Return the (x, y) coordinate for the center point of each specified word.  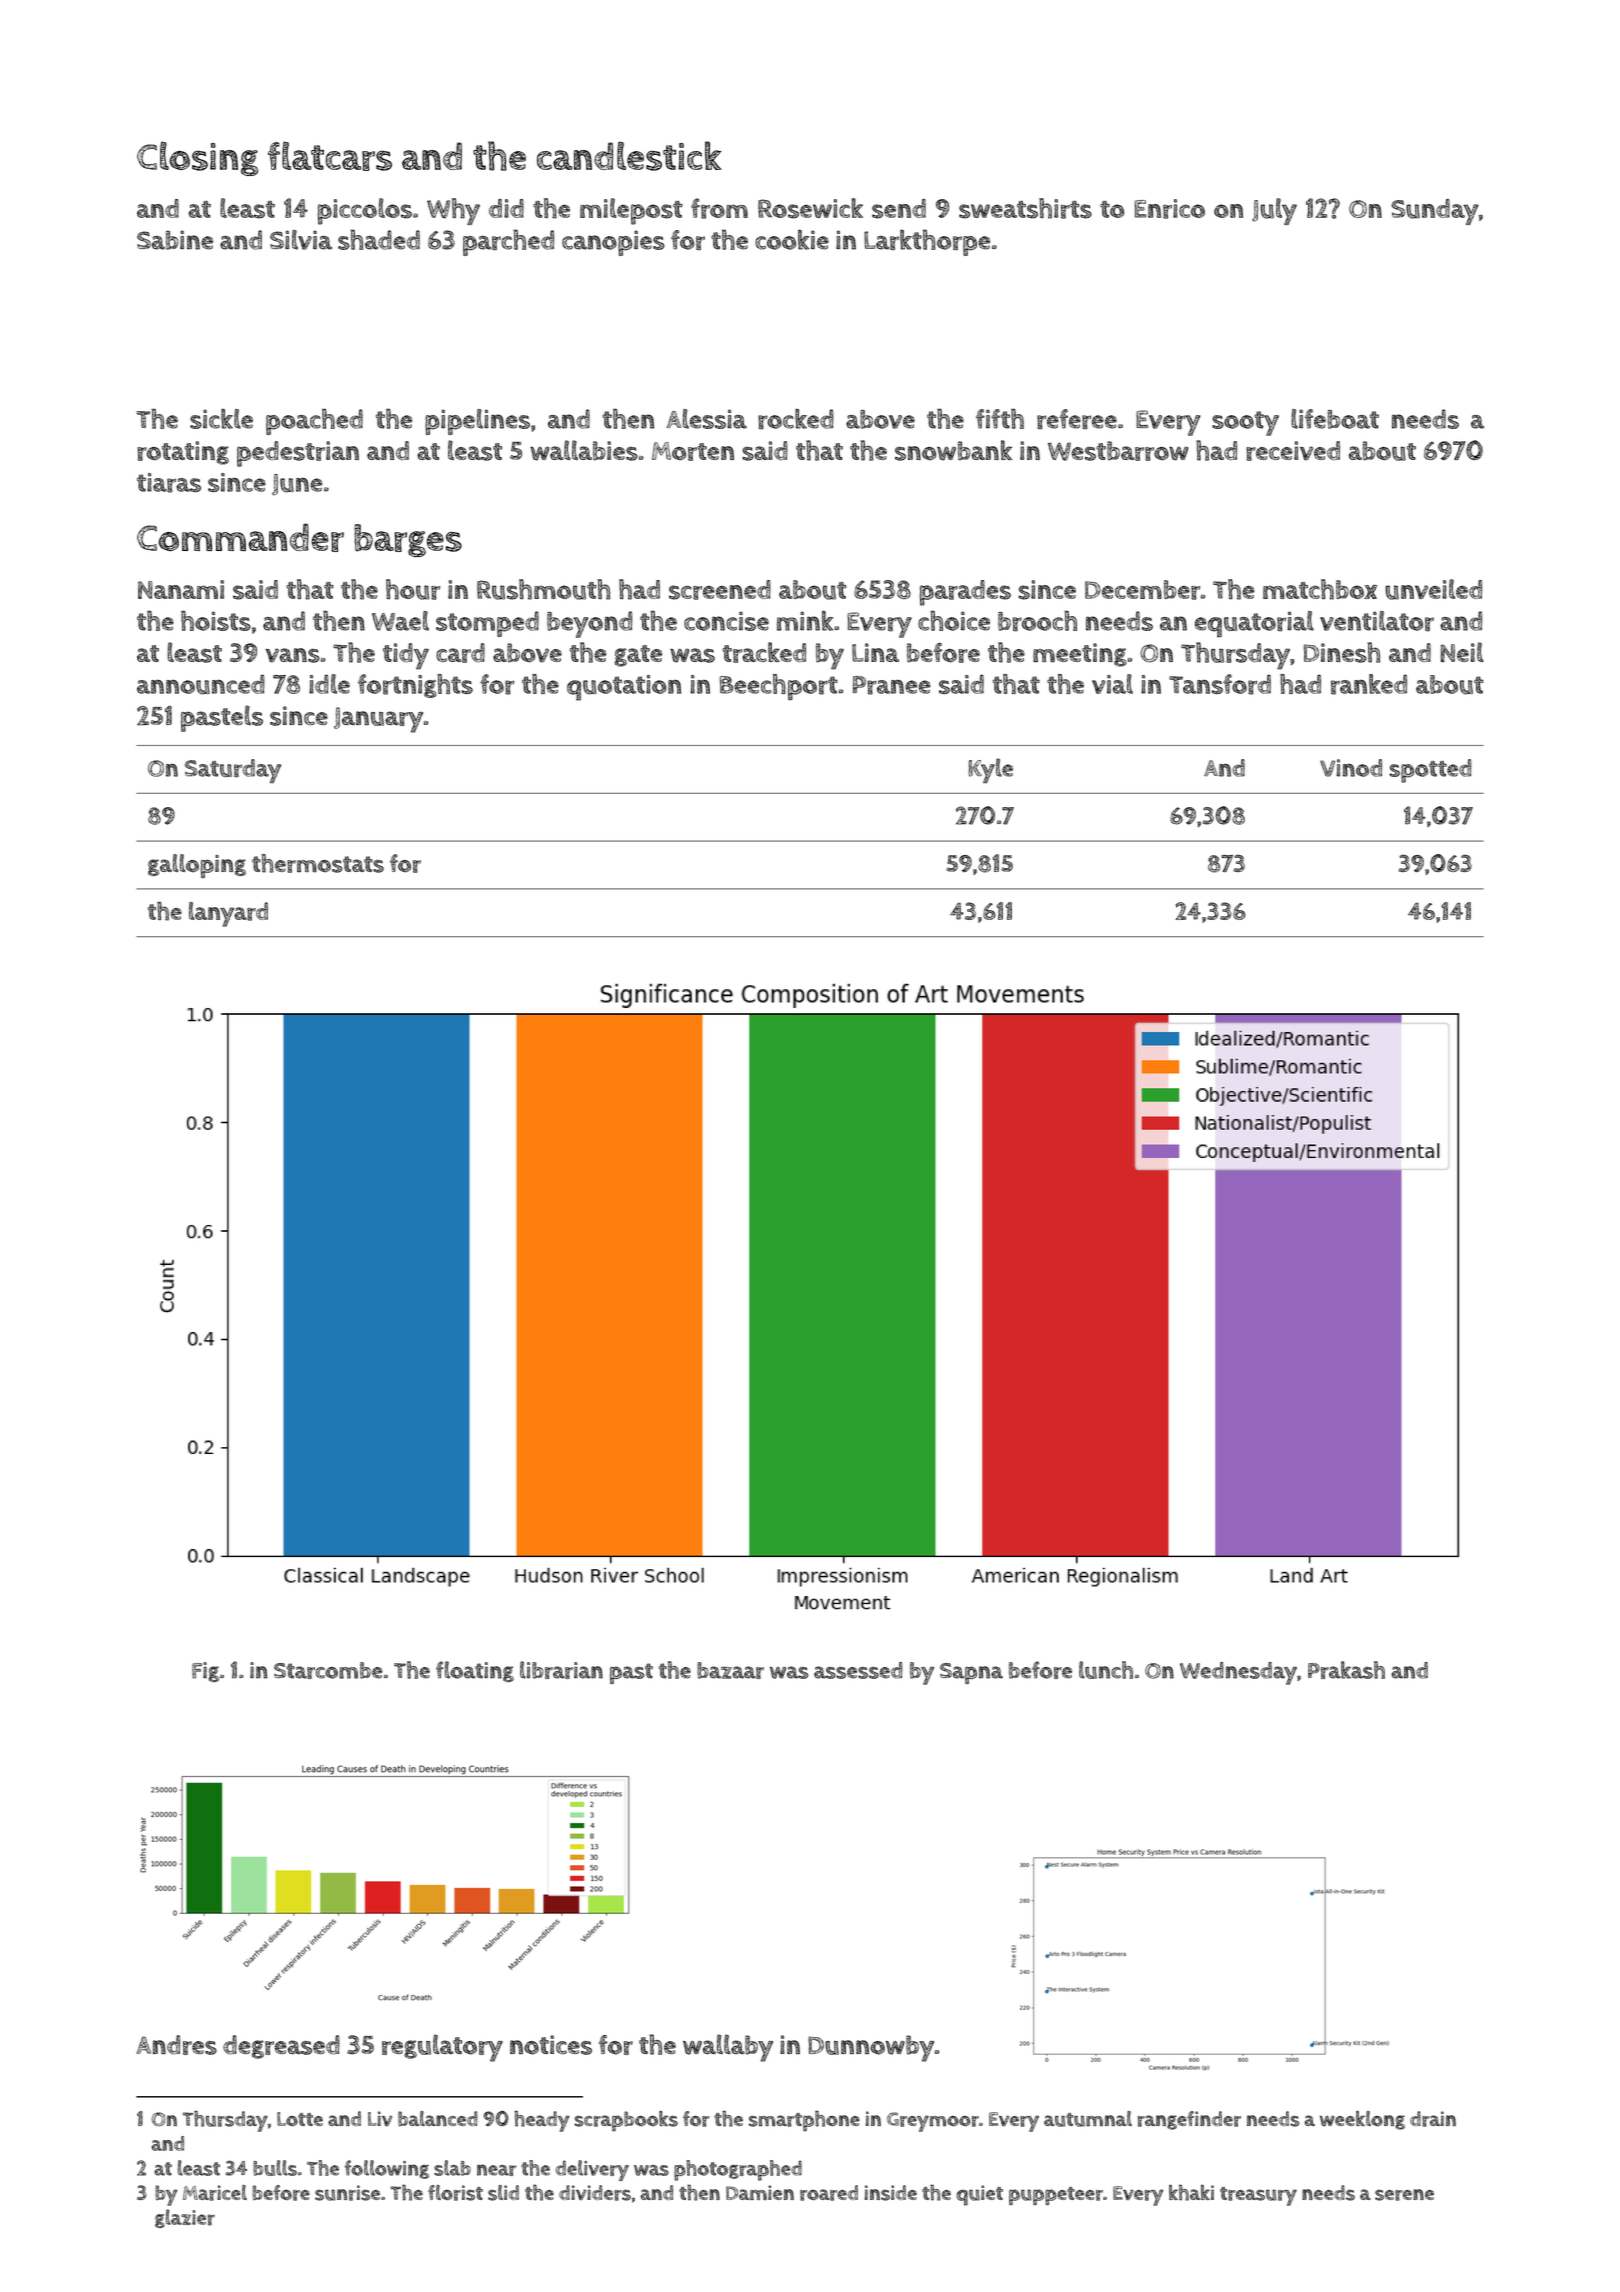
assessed (858, 1670)
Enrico (1169, 209)
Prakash (1346, 1670)
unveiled (1433, 589)
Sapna (971, 1673)
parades (965, 593)
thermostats (318, 863)
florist (455, 2193)
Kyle (990, 770)
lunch (1106, 1670)
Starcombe (328, 1670)
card (460, 653)
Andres (176, 2045)
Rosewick (810, 208)
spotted (1431, 771)
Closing (197, 158)
